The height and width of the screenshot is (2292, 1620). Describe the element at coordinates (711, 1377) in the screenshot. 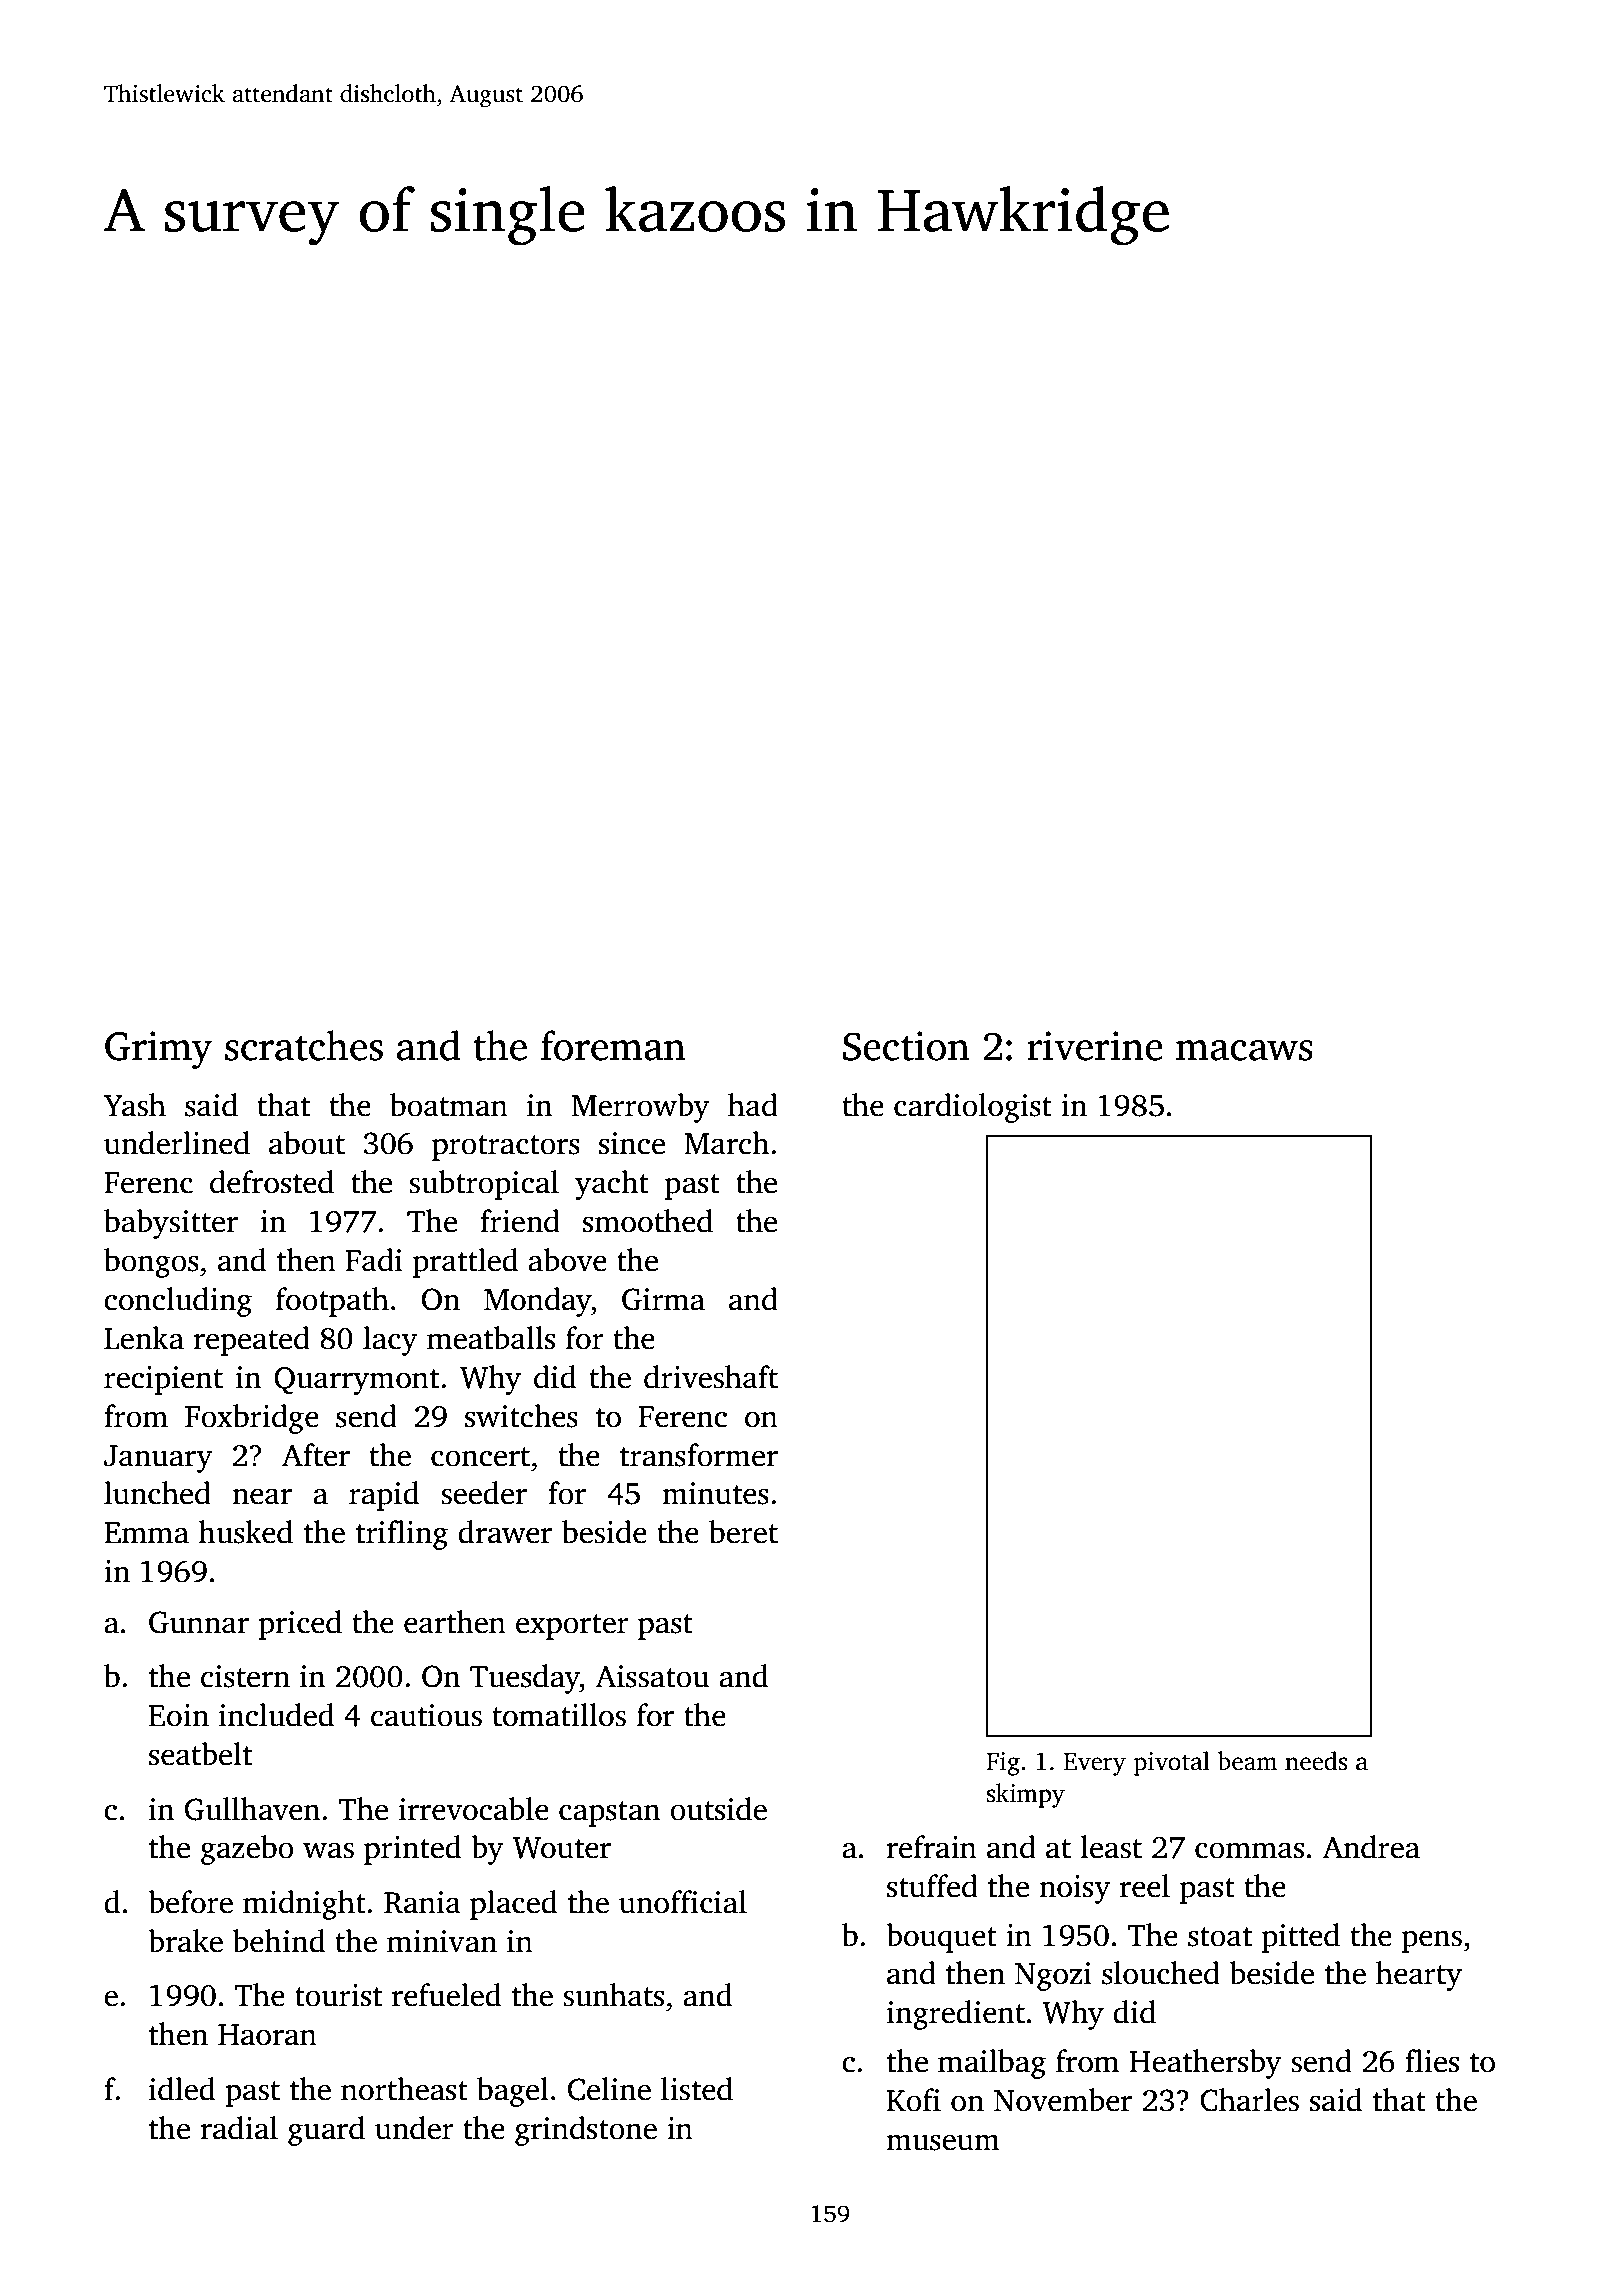

I see `driveshaft` at that location.
